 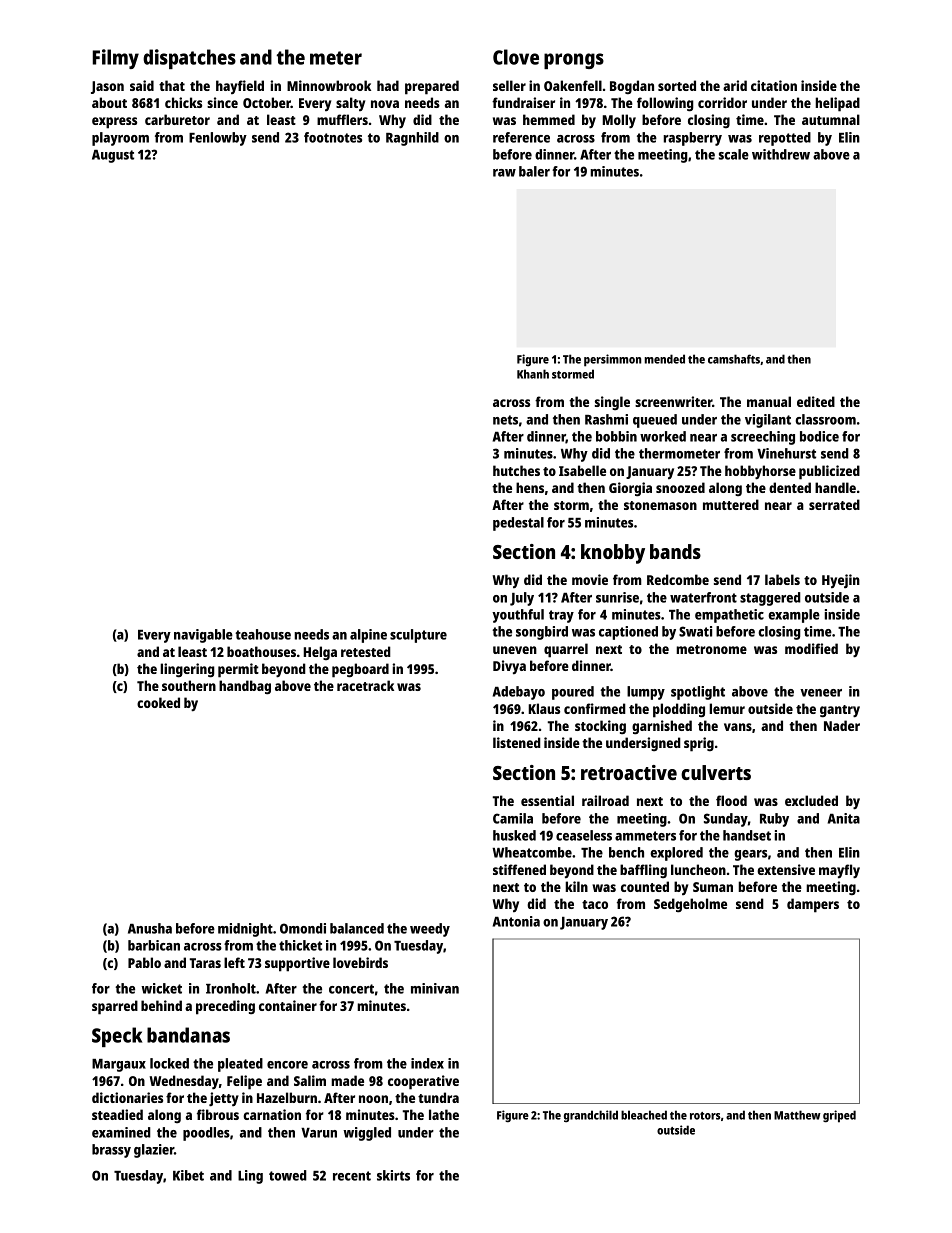 What do you see at coordinates (534, 171) in the screenshot?
I see `baler` at bounding box center [534, 171].
